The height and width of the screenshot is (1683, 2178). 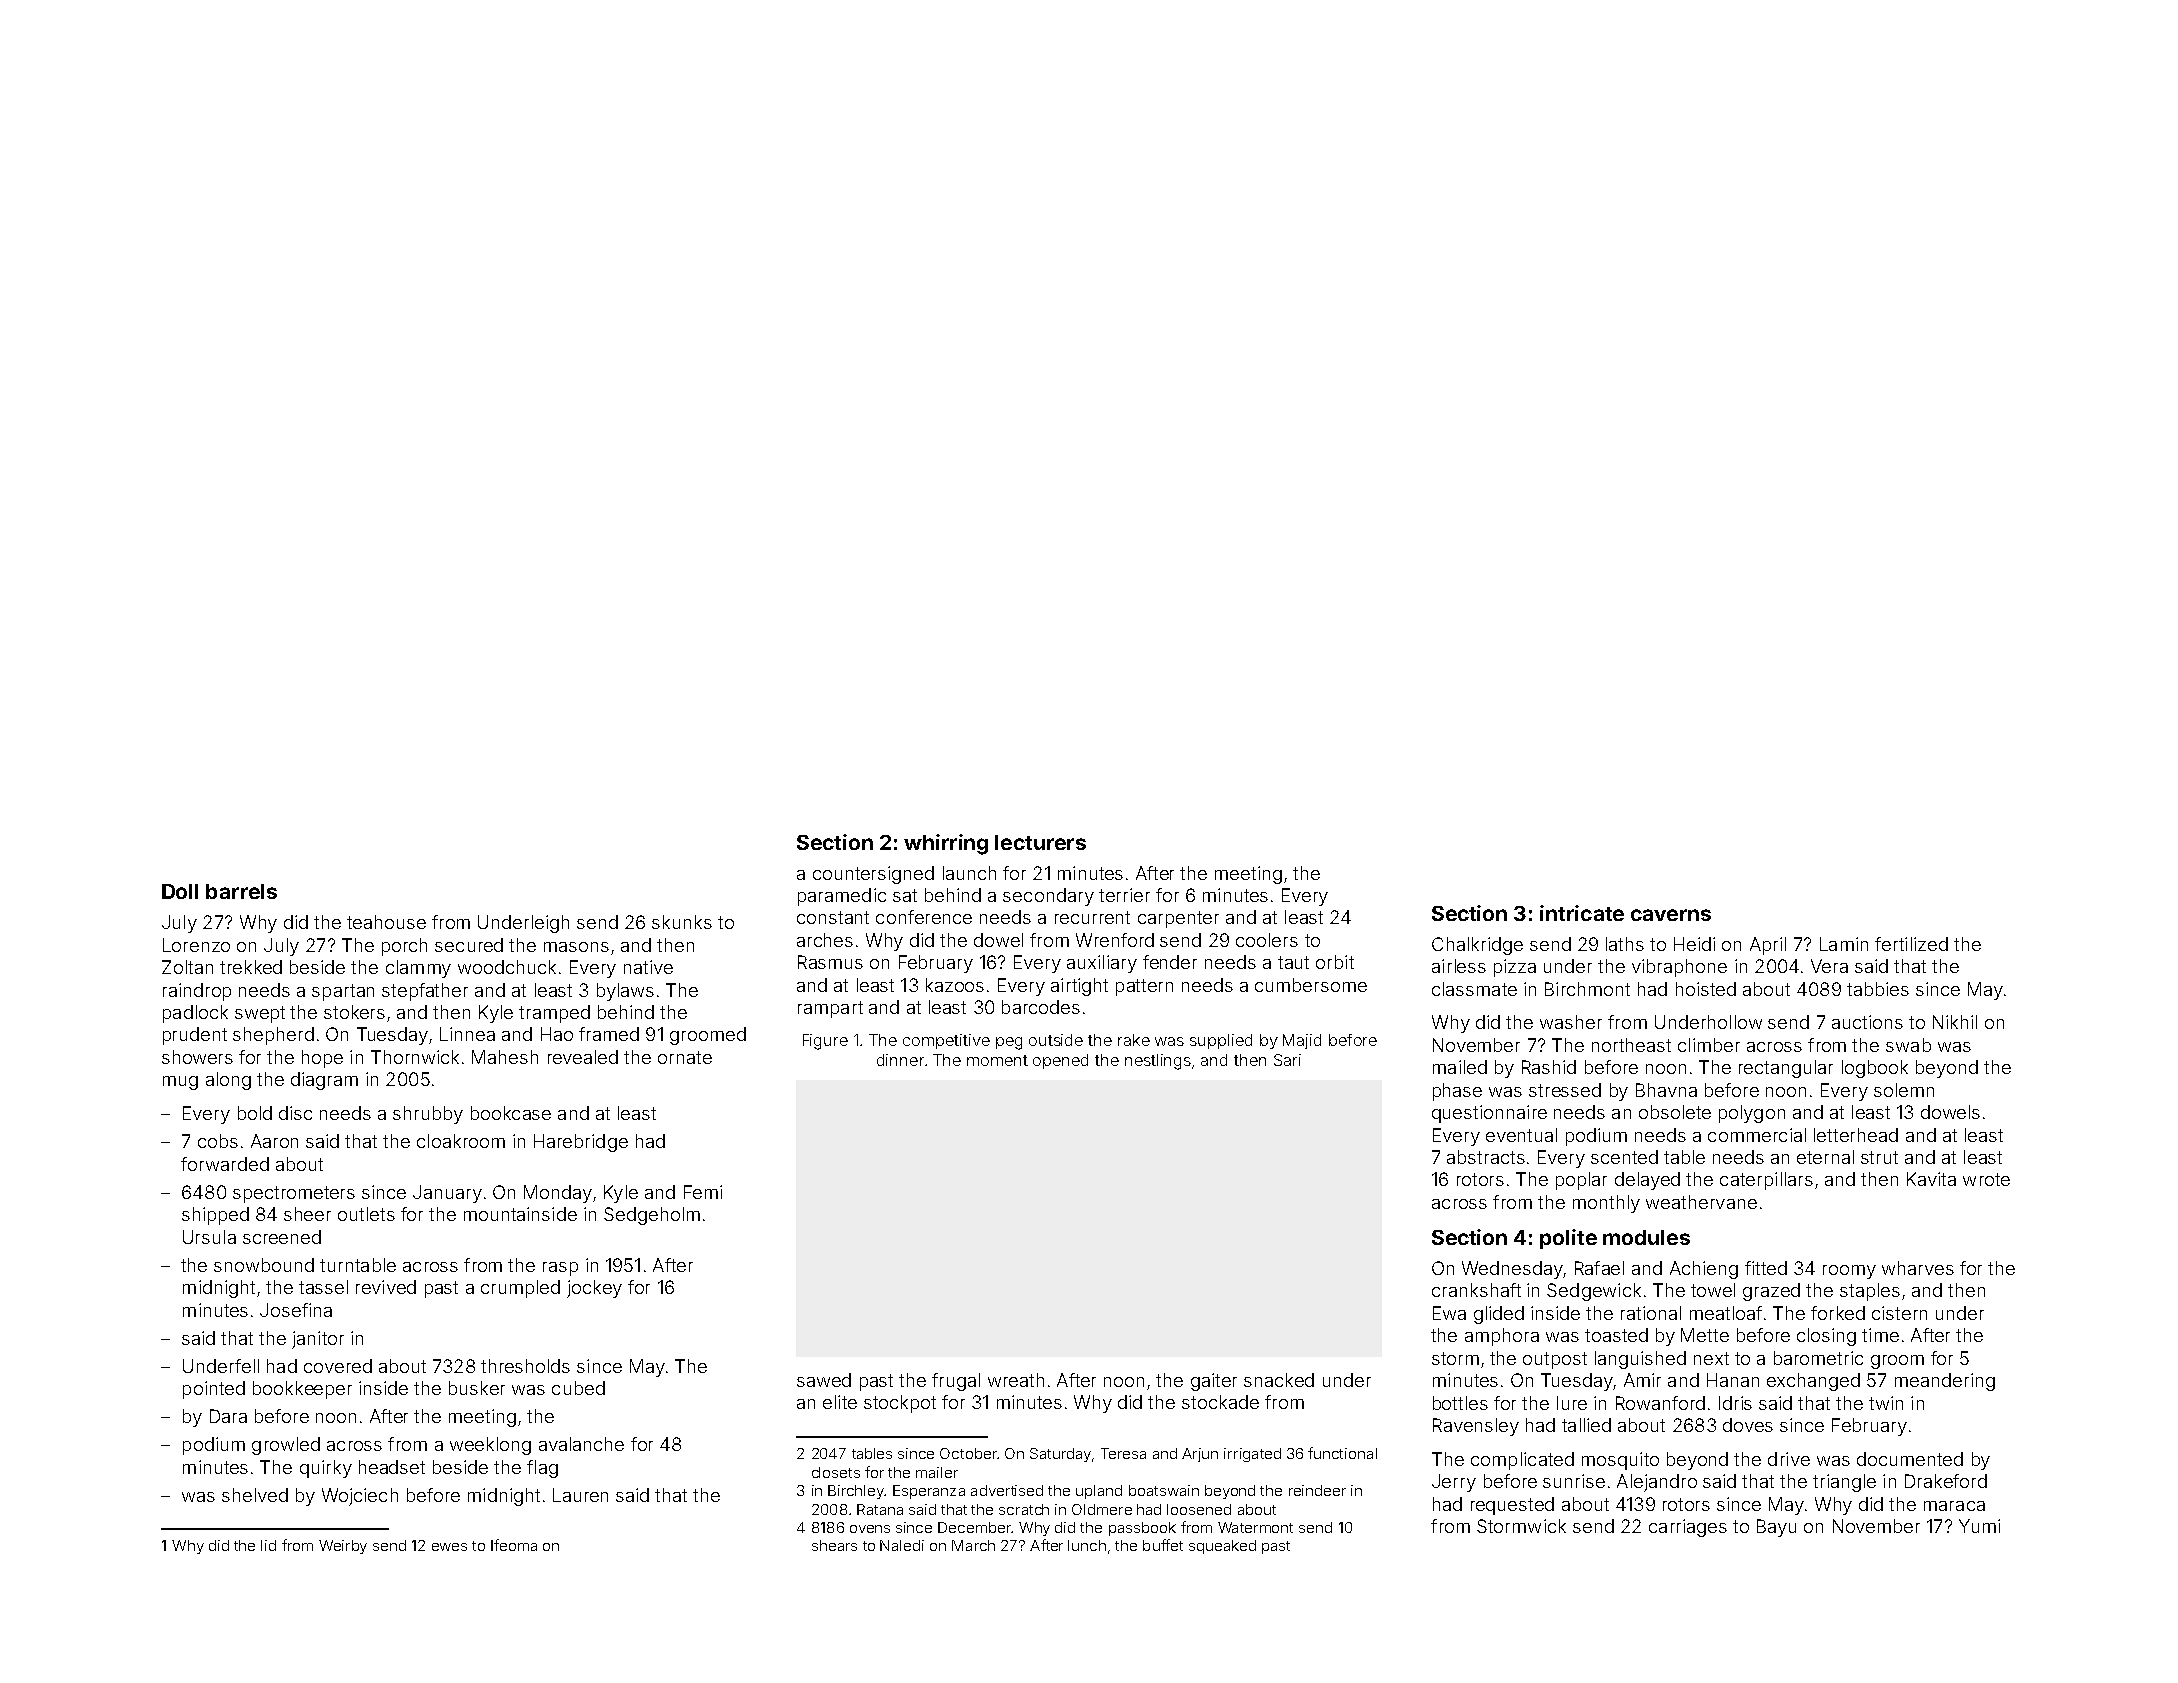 What do you see at coordinates (1671, 915) in the screenshot?
I see `caverns` at bounding box center [1671, 915].
